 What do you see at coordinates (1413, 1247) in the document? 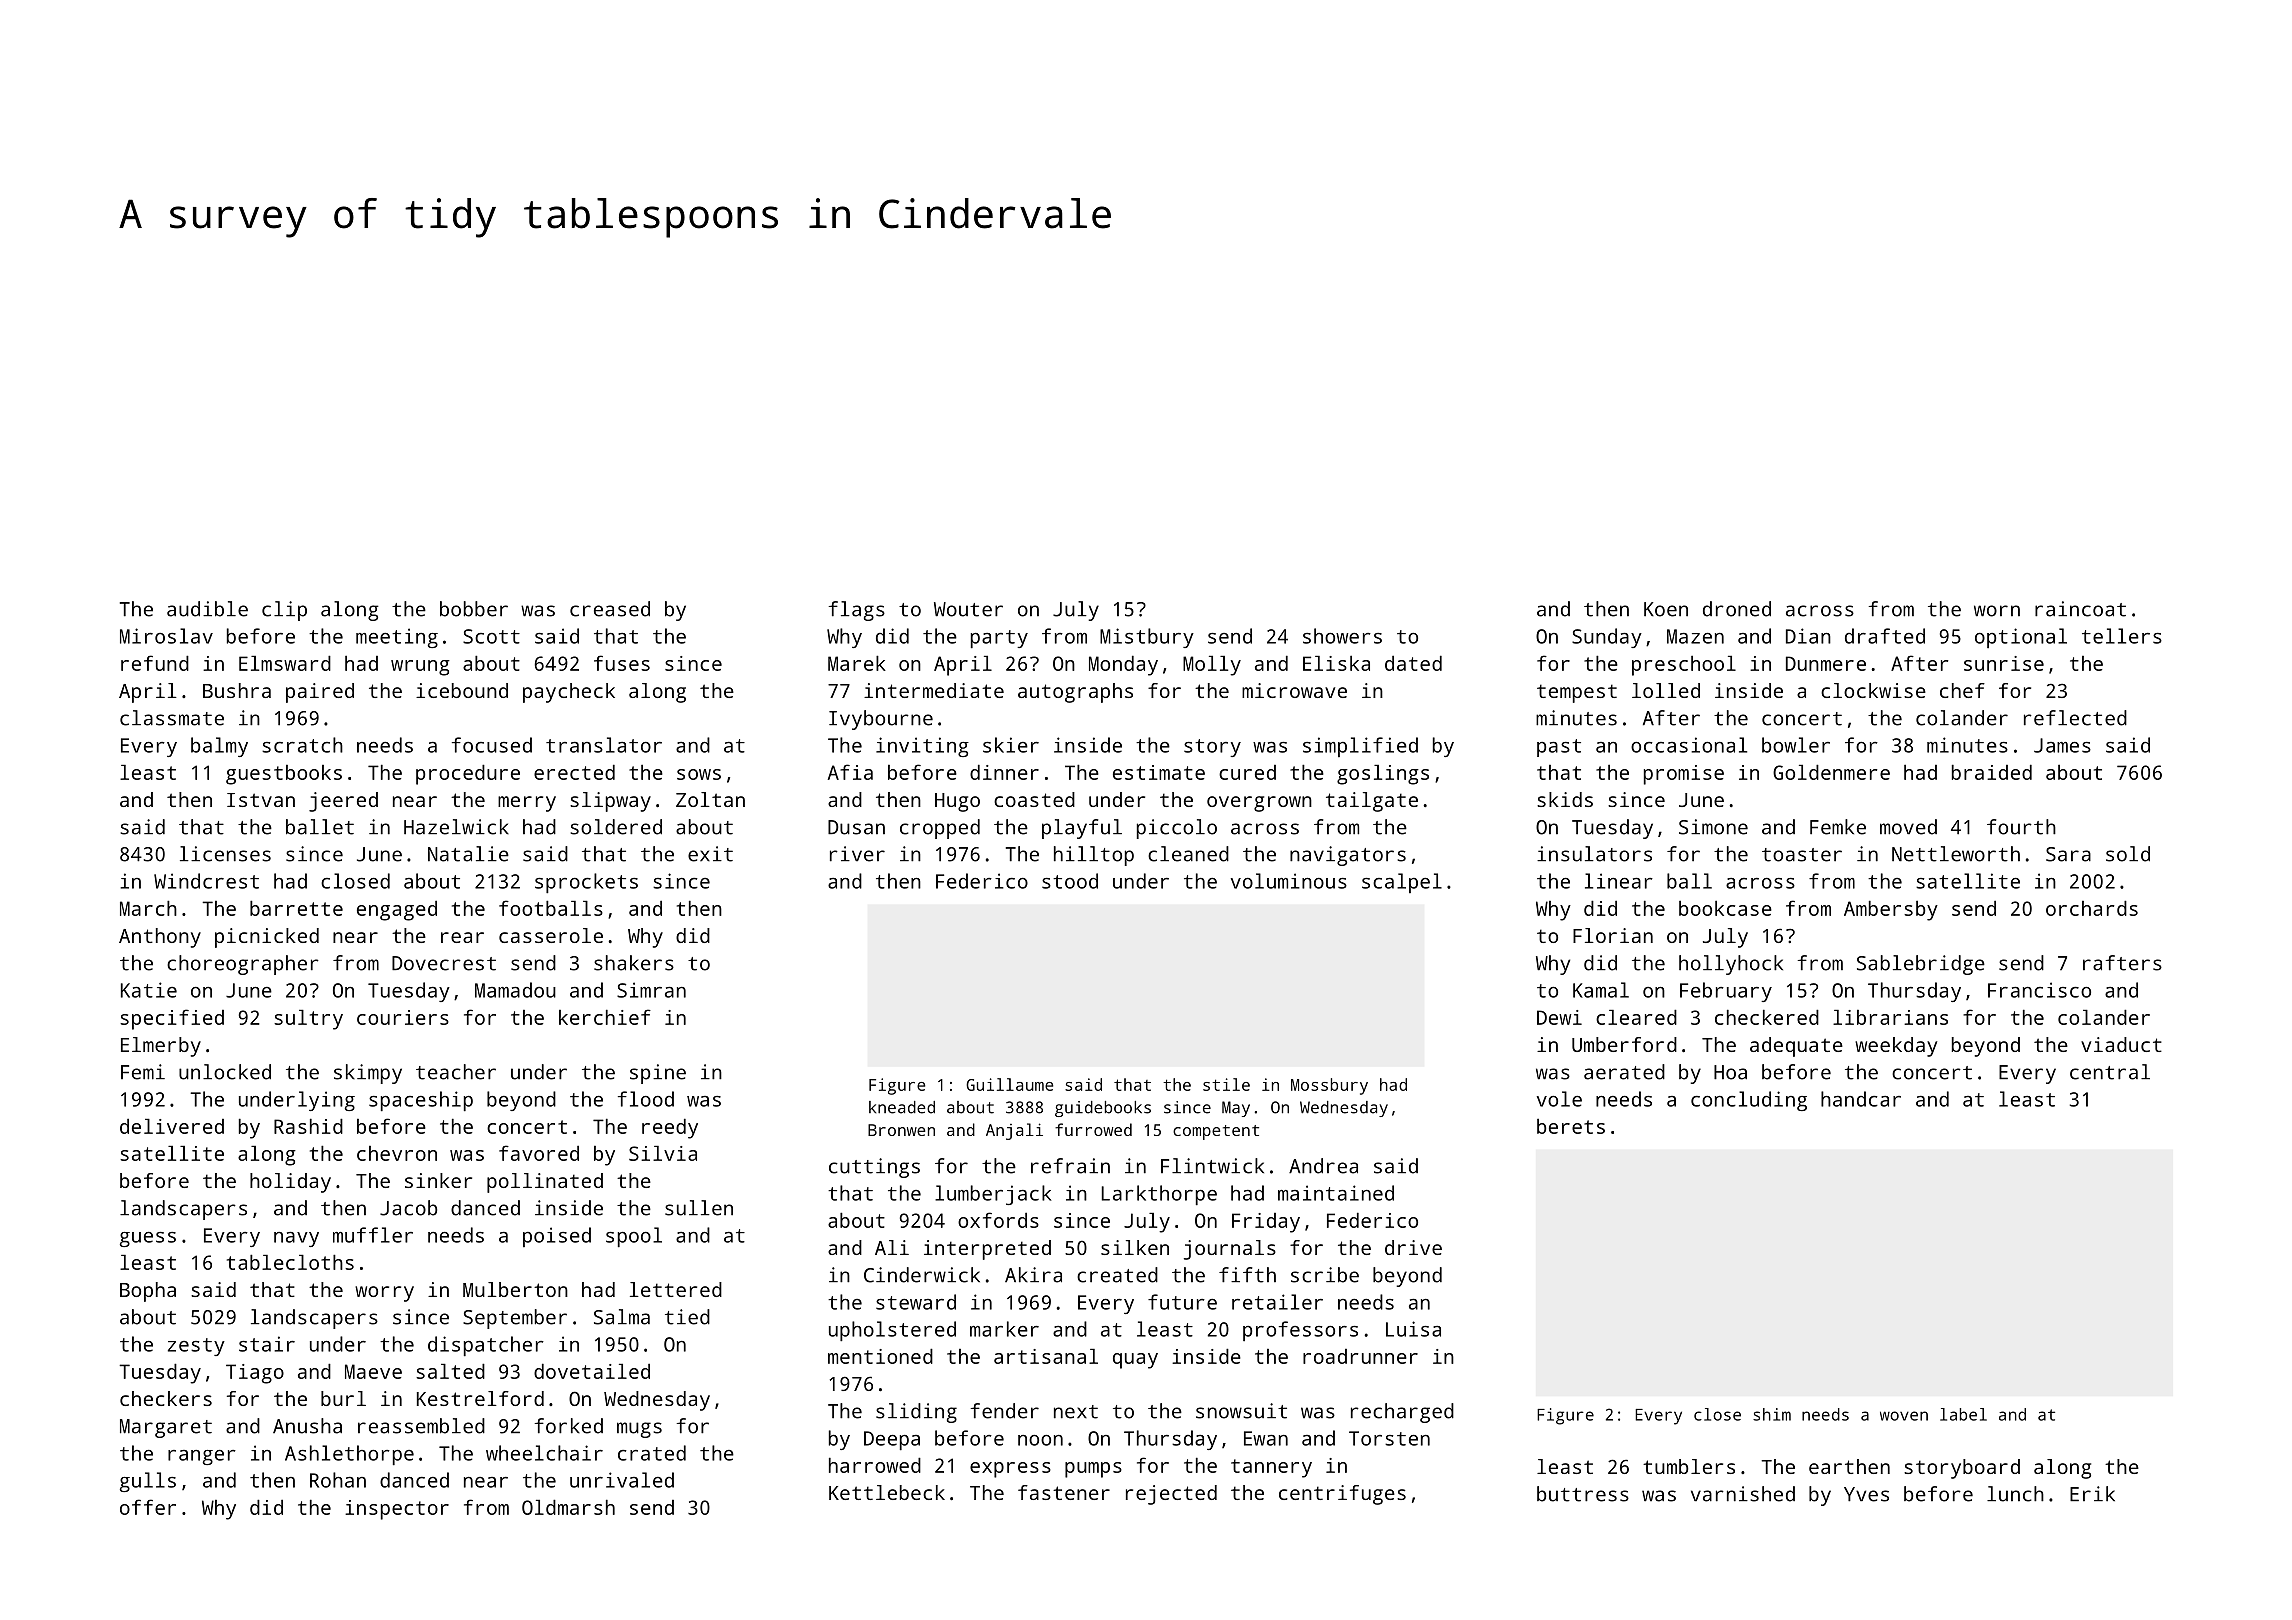
I see `drive` at bounding box center [1413, 1247].
